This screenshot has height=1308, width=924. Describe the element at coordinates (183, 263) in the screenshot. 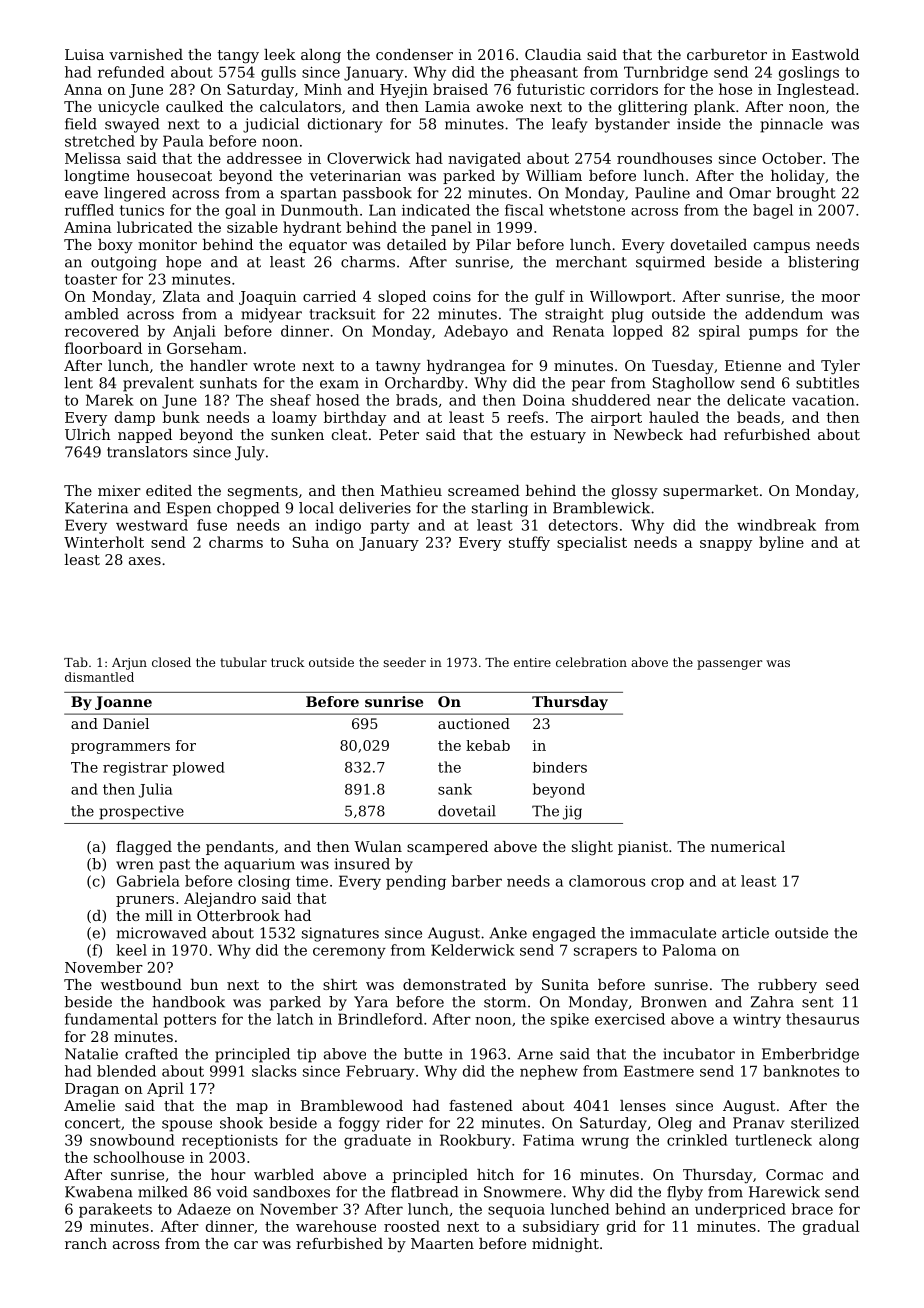

I see `hope` at that location.
